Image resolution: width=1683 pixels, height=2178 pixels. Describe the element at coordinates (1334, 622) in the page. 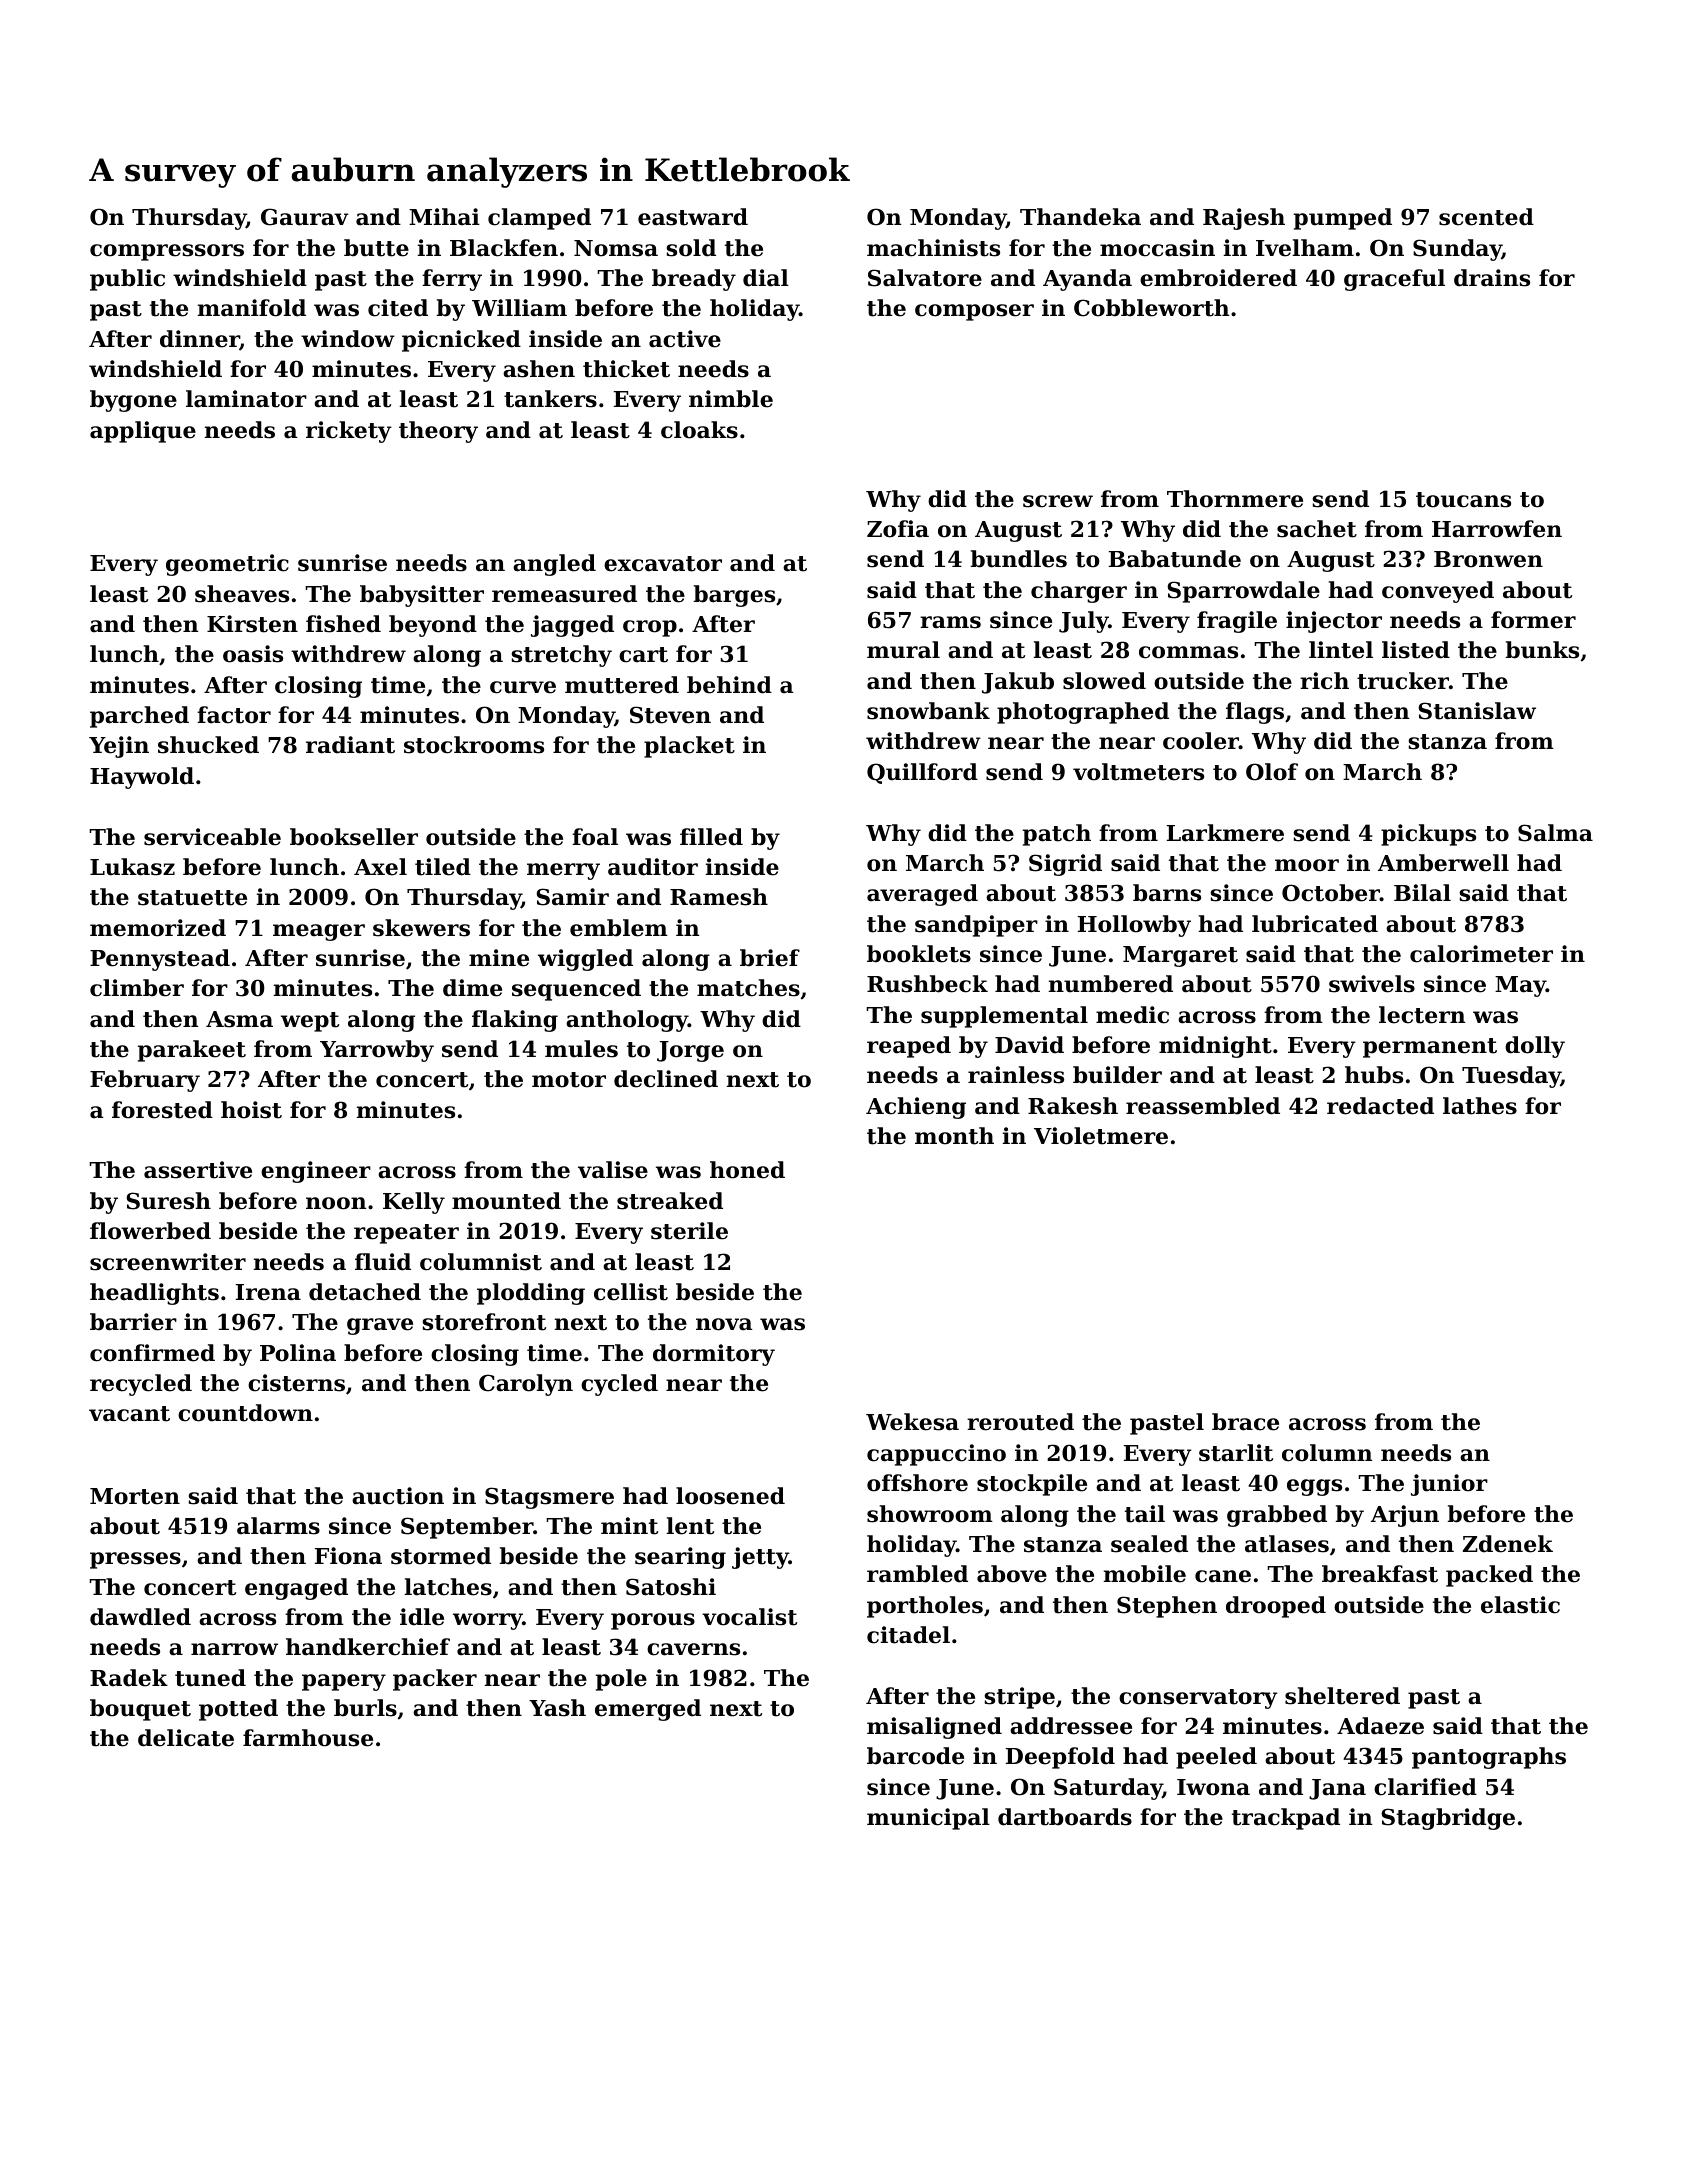

I see `injector` at that location.
